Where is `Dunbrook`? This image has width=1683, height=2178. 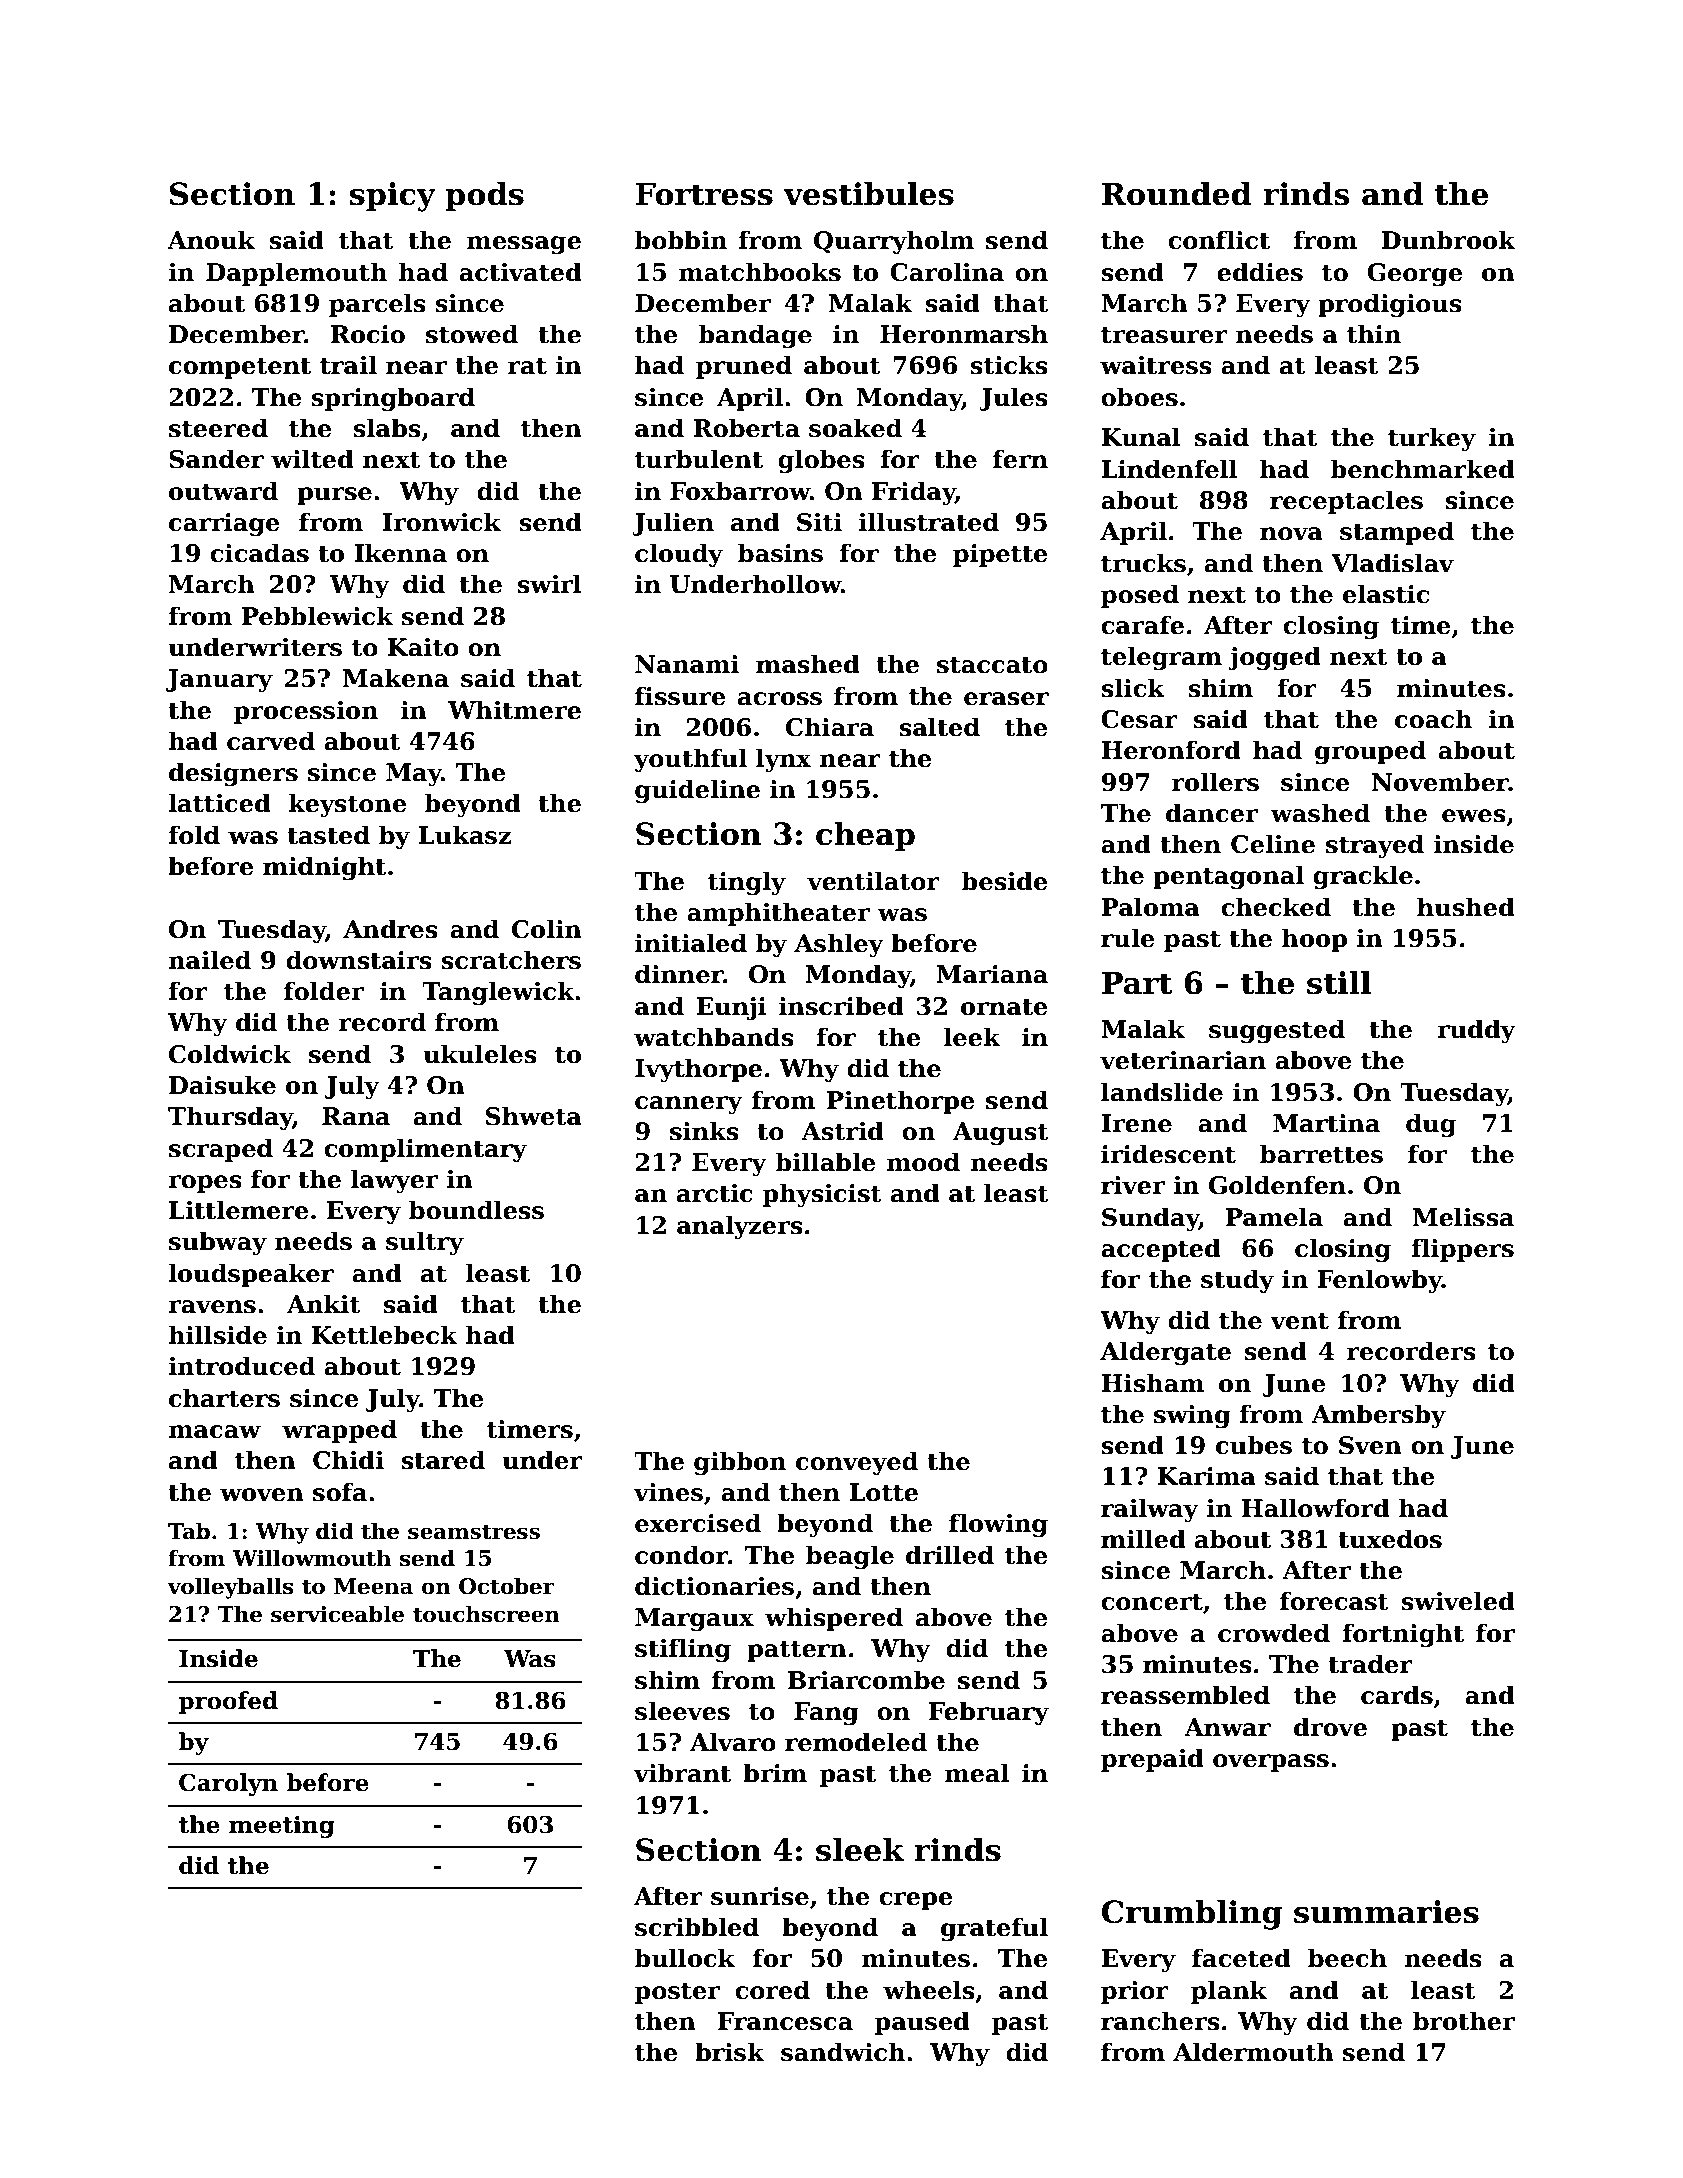 Dunbrook is located at coordinates (1448, 240).
